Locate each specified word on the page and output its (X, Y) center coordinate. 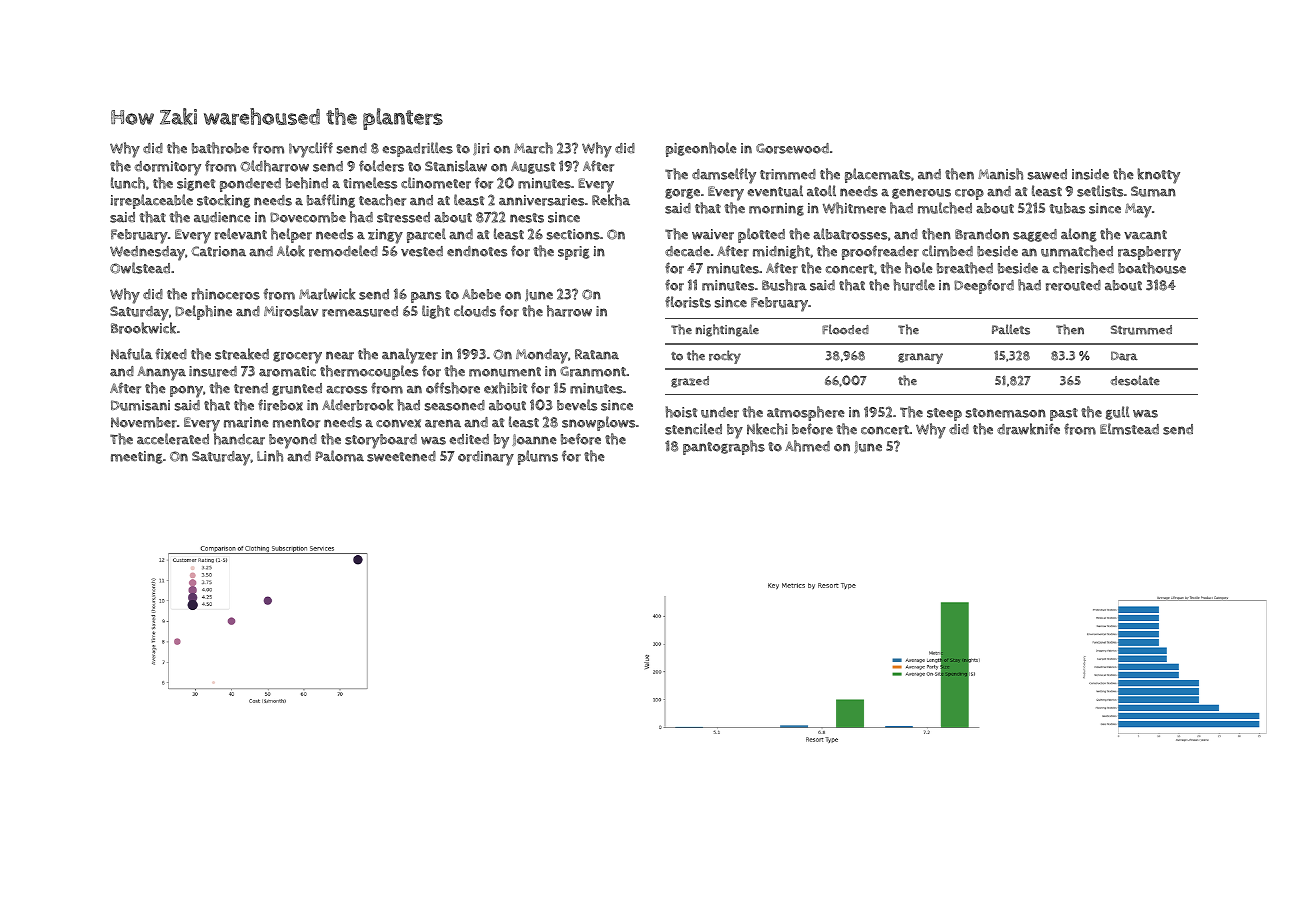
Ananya (162, 373)
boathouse (1152, 268)
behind (307, 183)
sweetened (401, 456)
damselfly (724, 176)
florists (688, 302)
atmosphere (805, 413)
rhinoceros (226, 294)
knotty (1158, 176)
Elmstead (1129, 429)
